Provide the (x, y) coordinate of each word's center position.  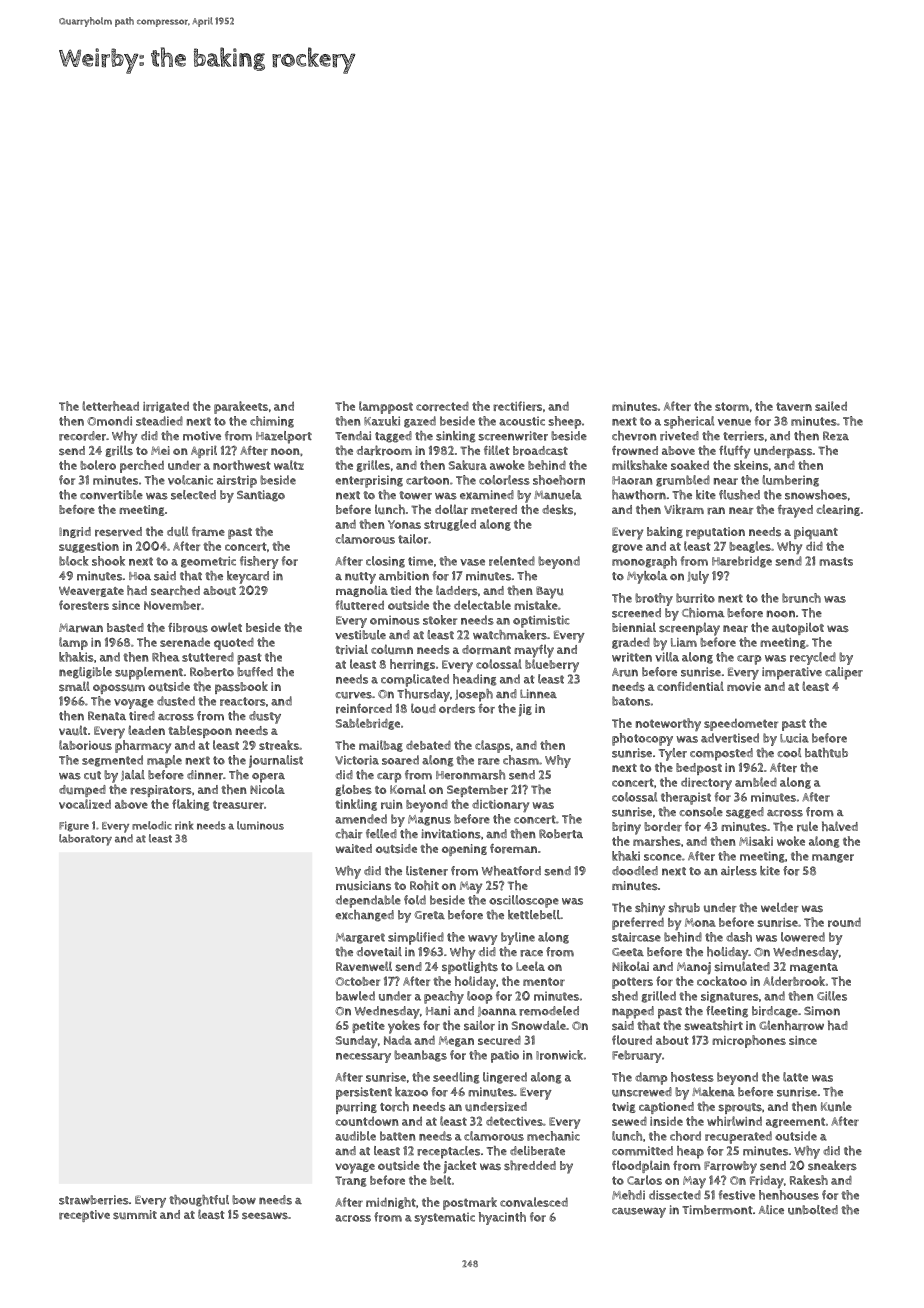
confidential (690, 686)
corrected (442, 406)
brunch (801, 598)
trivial (351, 650)
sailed (831, 406)
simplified (416, 938)
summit (135, 1214)
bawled (355, 996)
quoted (234, 643)
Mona (700, 922)
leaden (146, 730)
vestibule (360, 635)
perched (142, 466)
